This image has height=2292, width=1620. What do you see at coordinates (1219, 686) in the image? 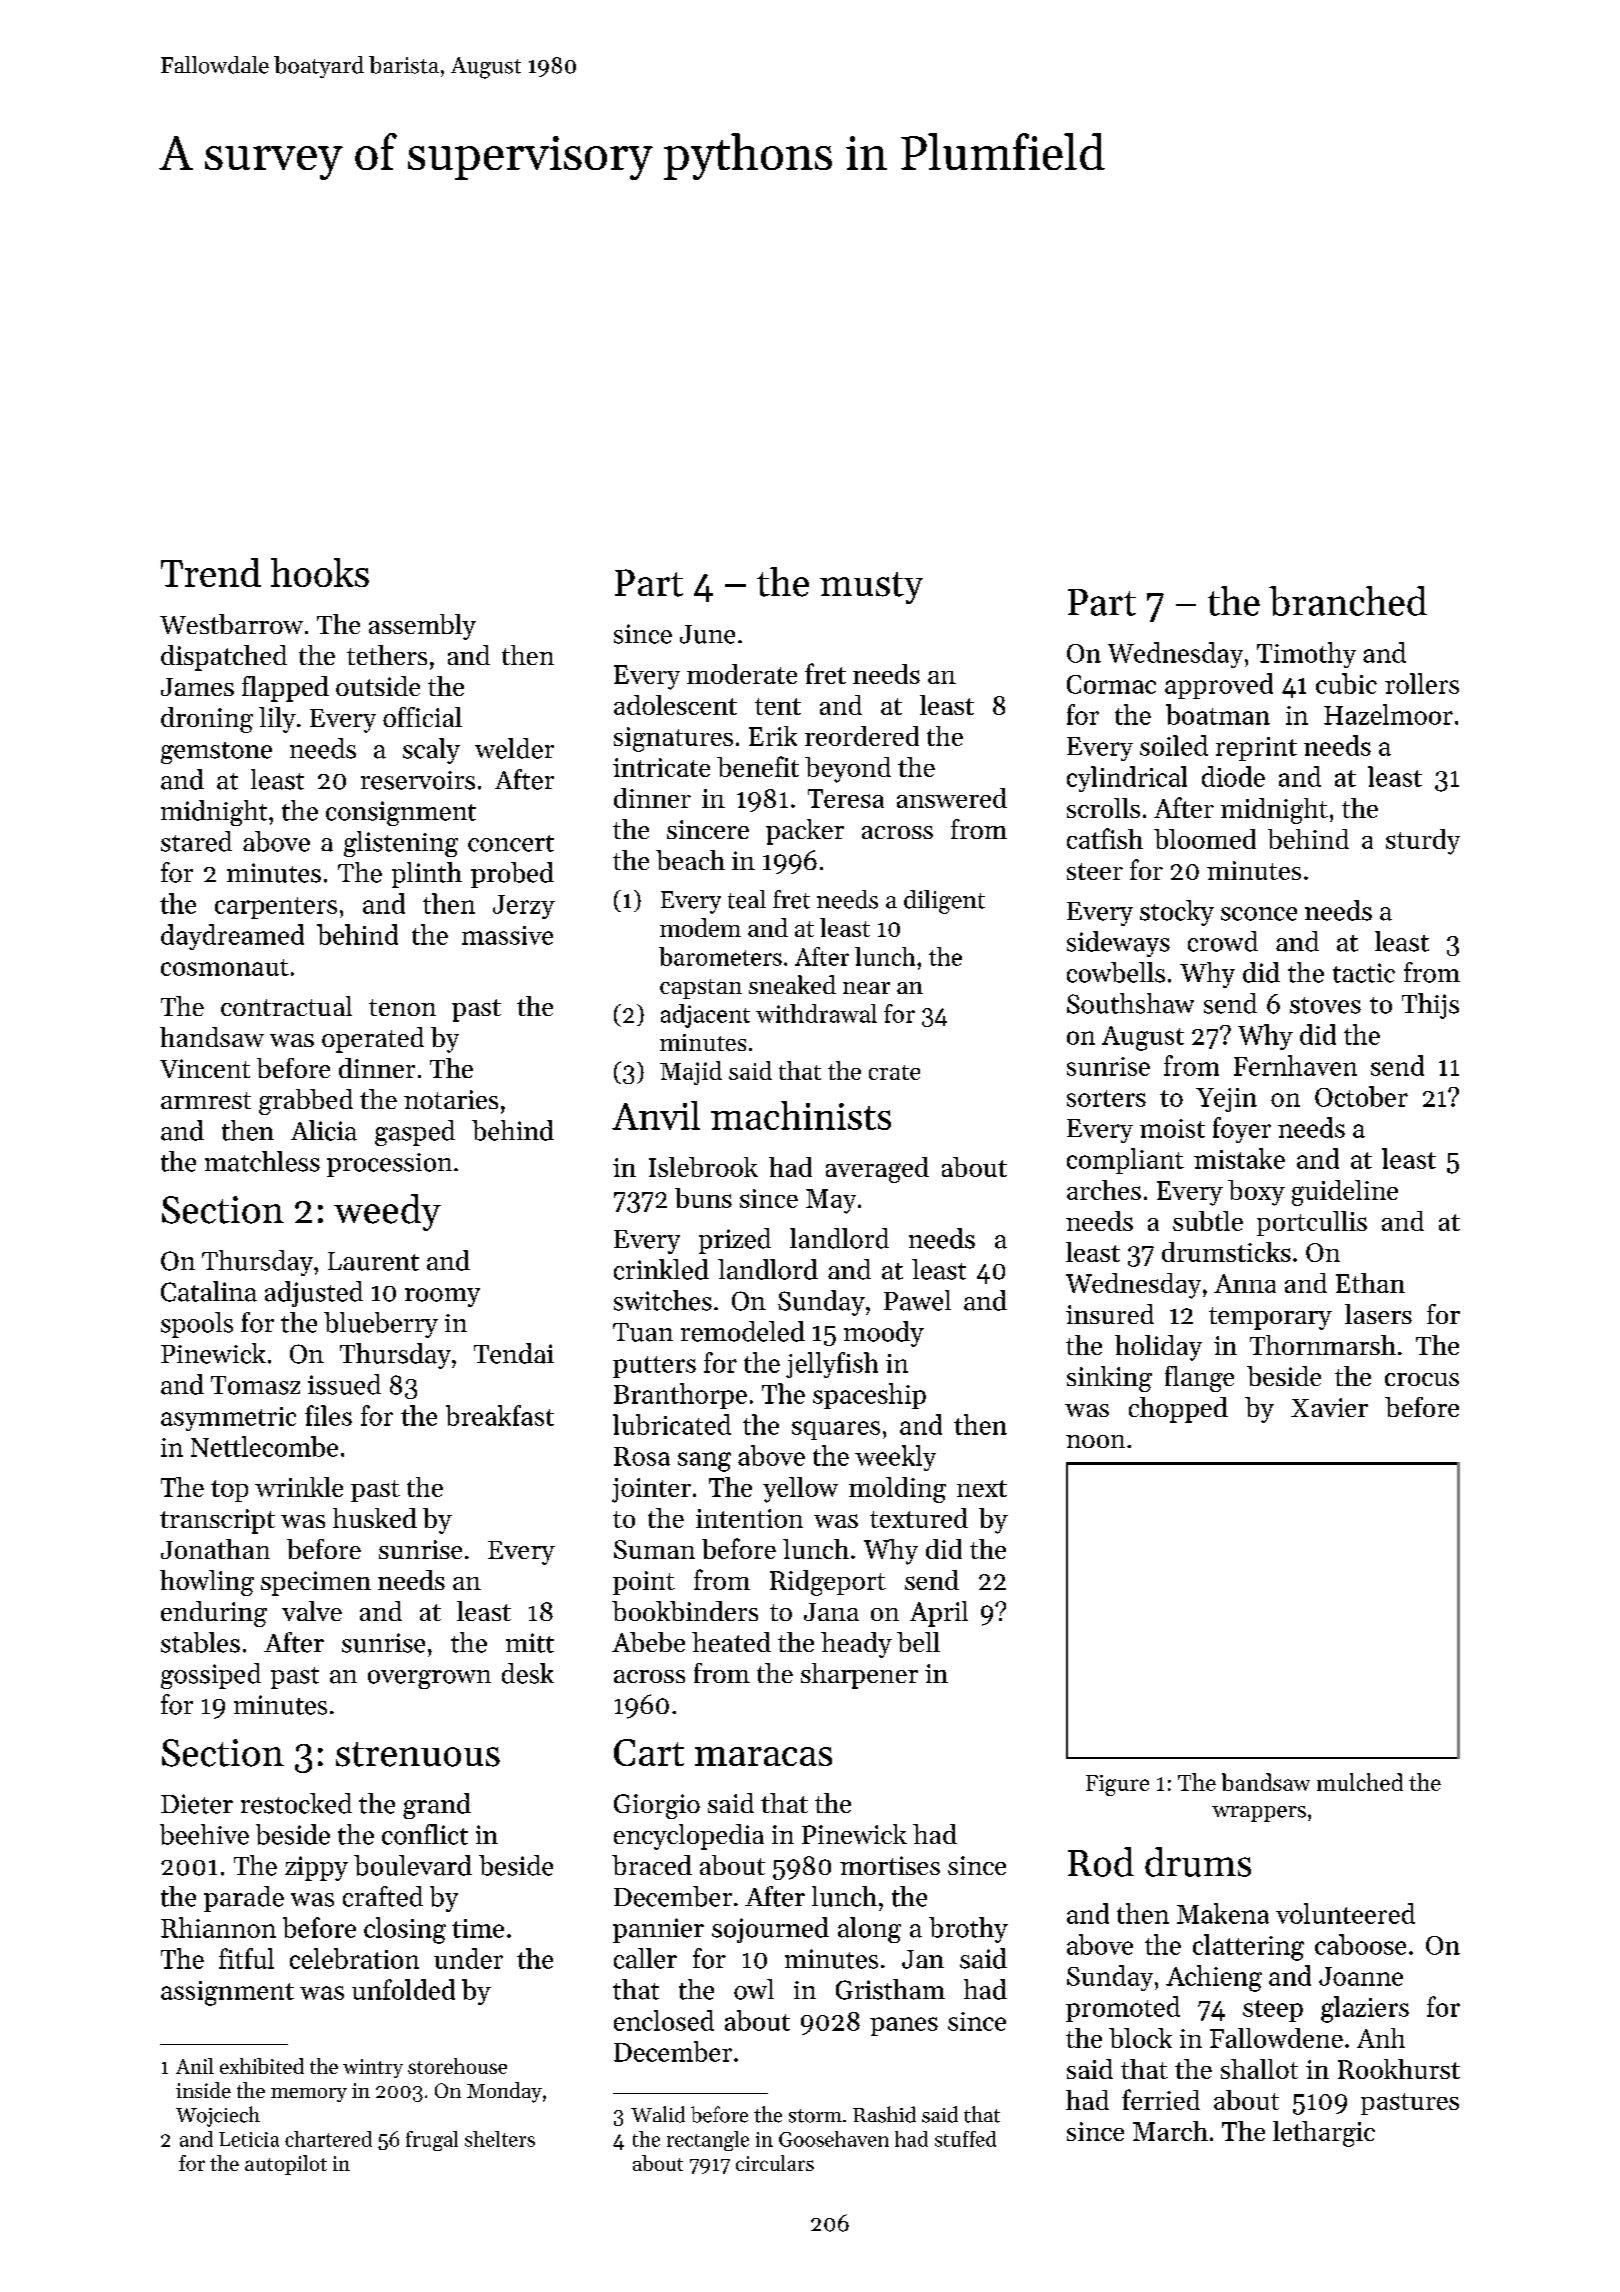
I see `approved` at bounding box center [1219, 686].
